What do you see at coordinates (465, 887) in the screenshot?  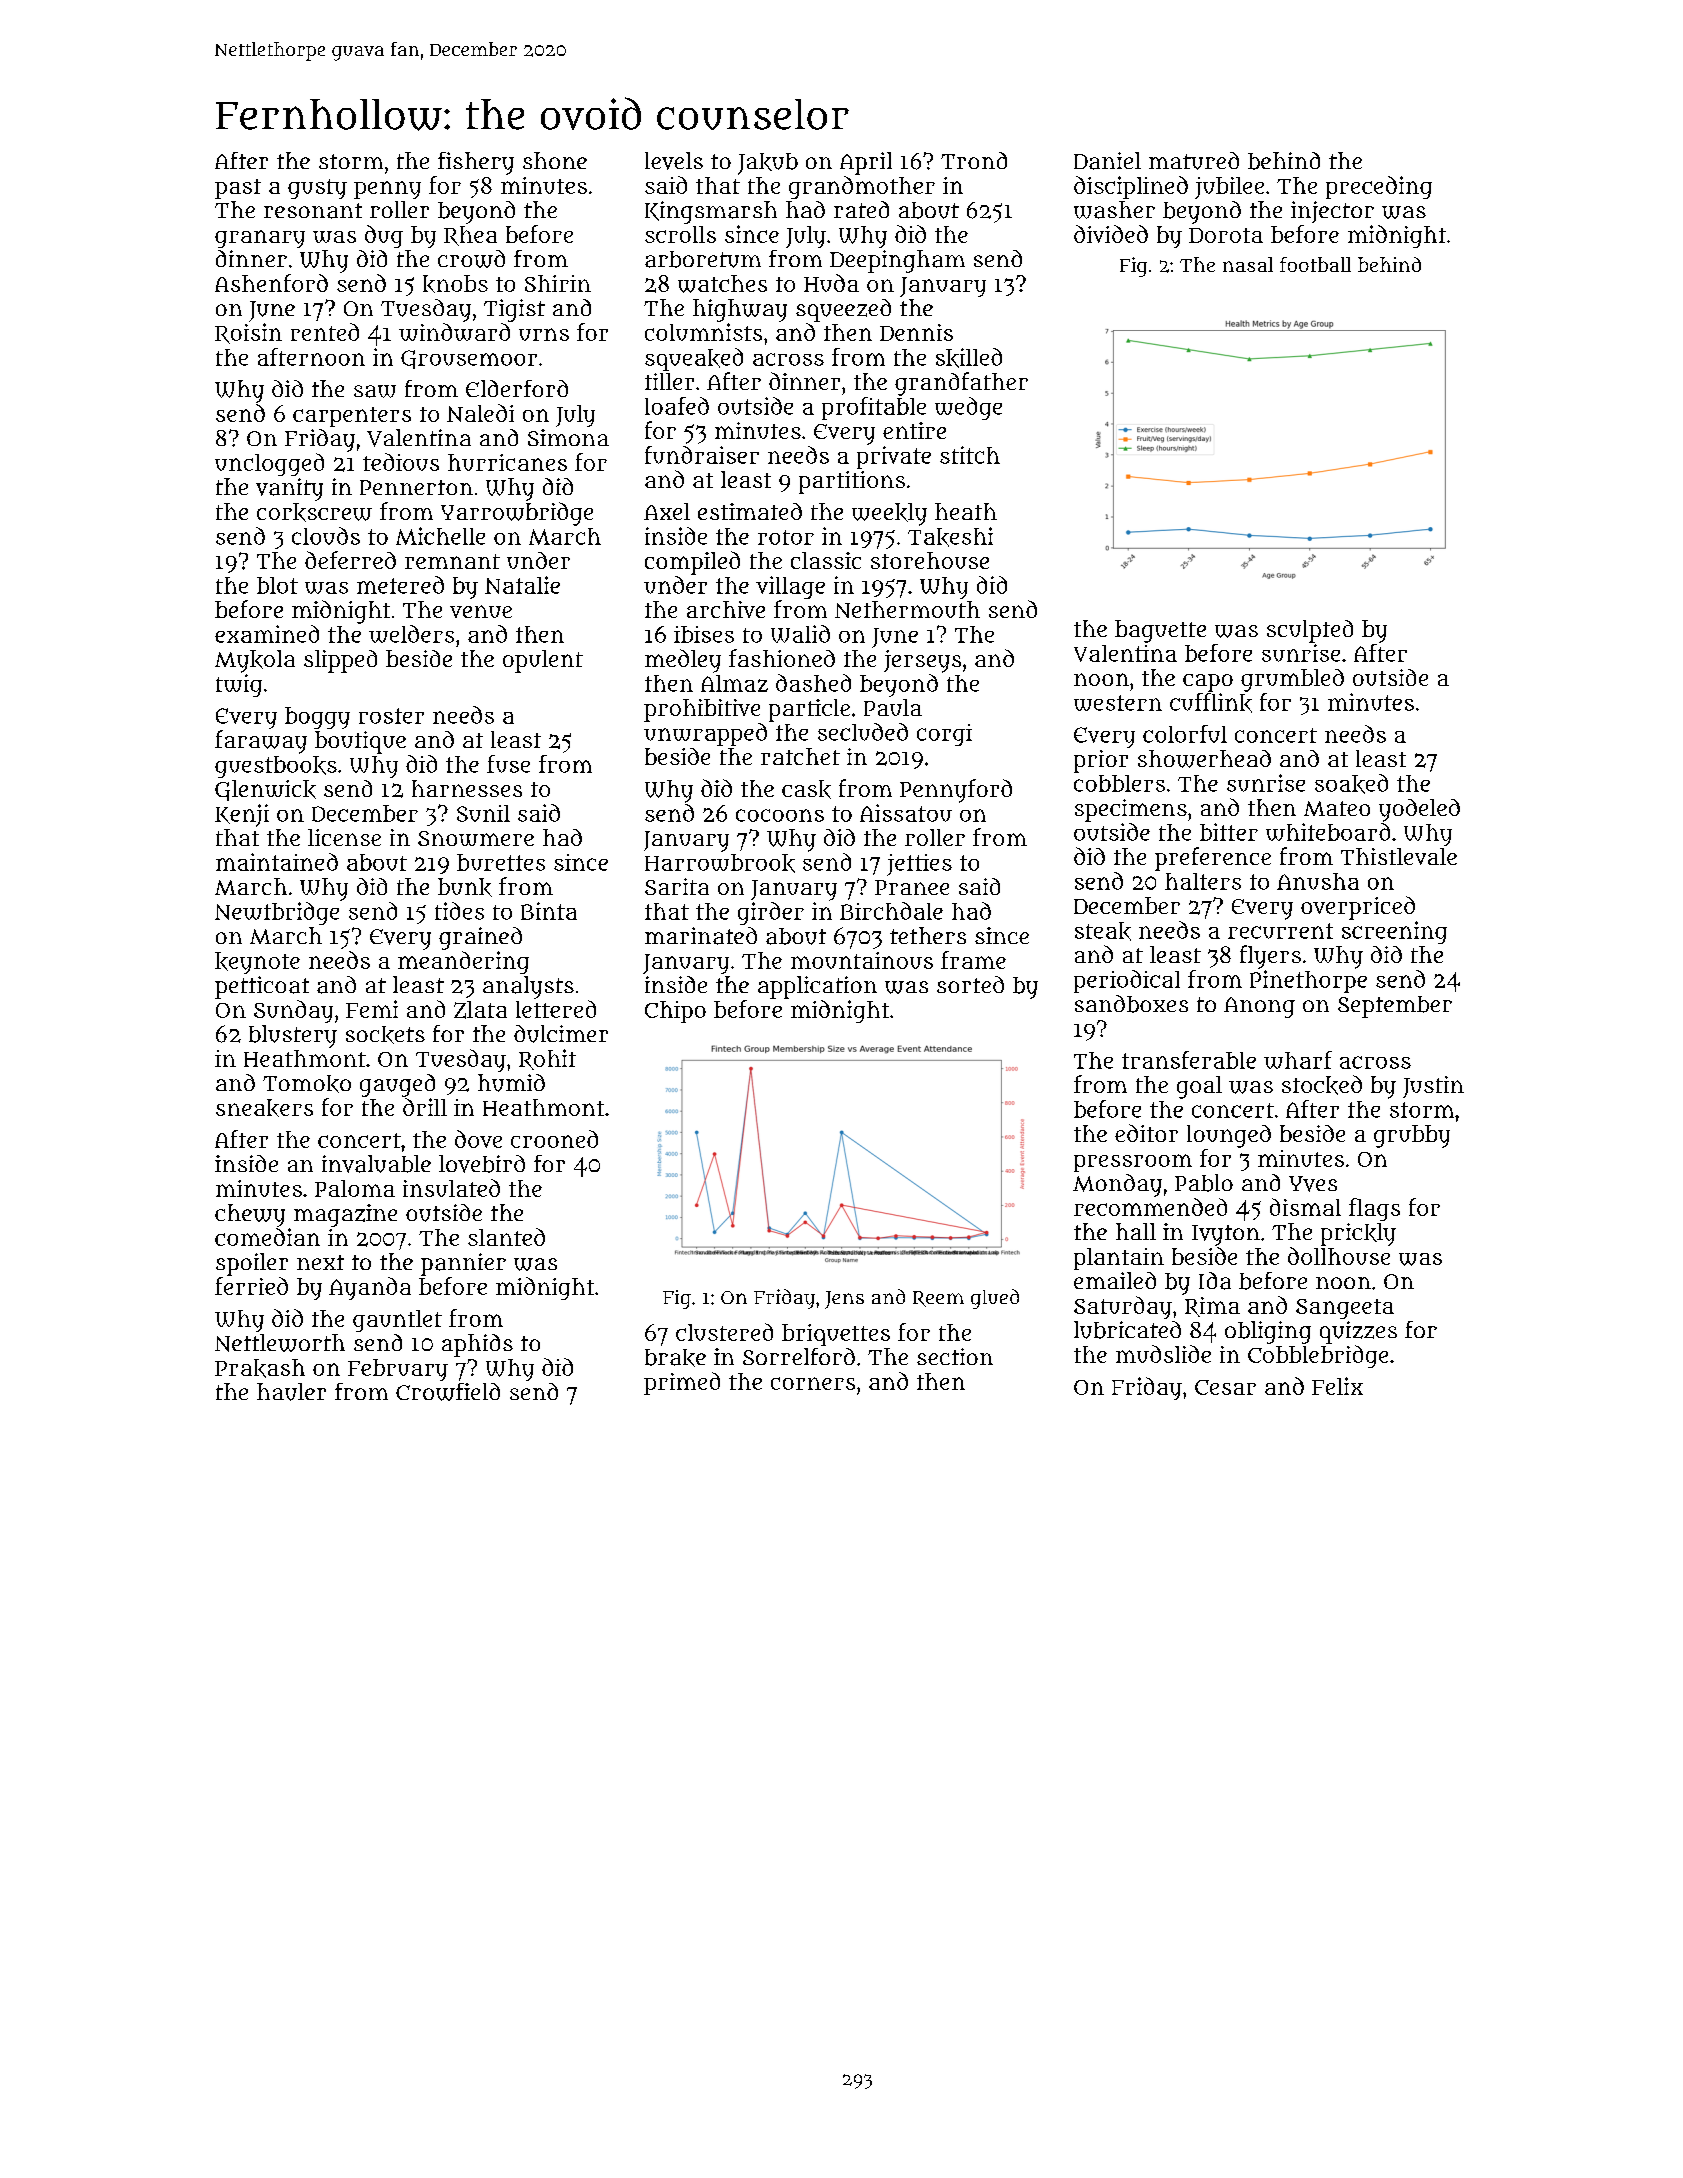 I see `bunk` at bounding box center [465, 887].
